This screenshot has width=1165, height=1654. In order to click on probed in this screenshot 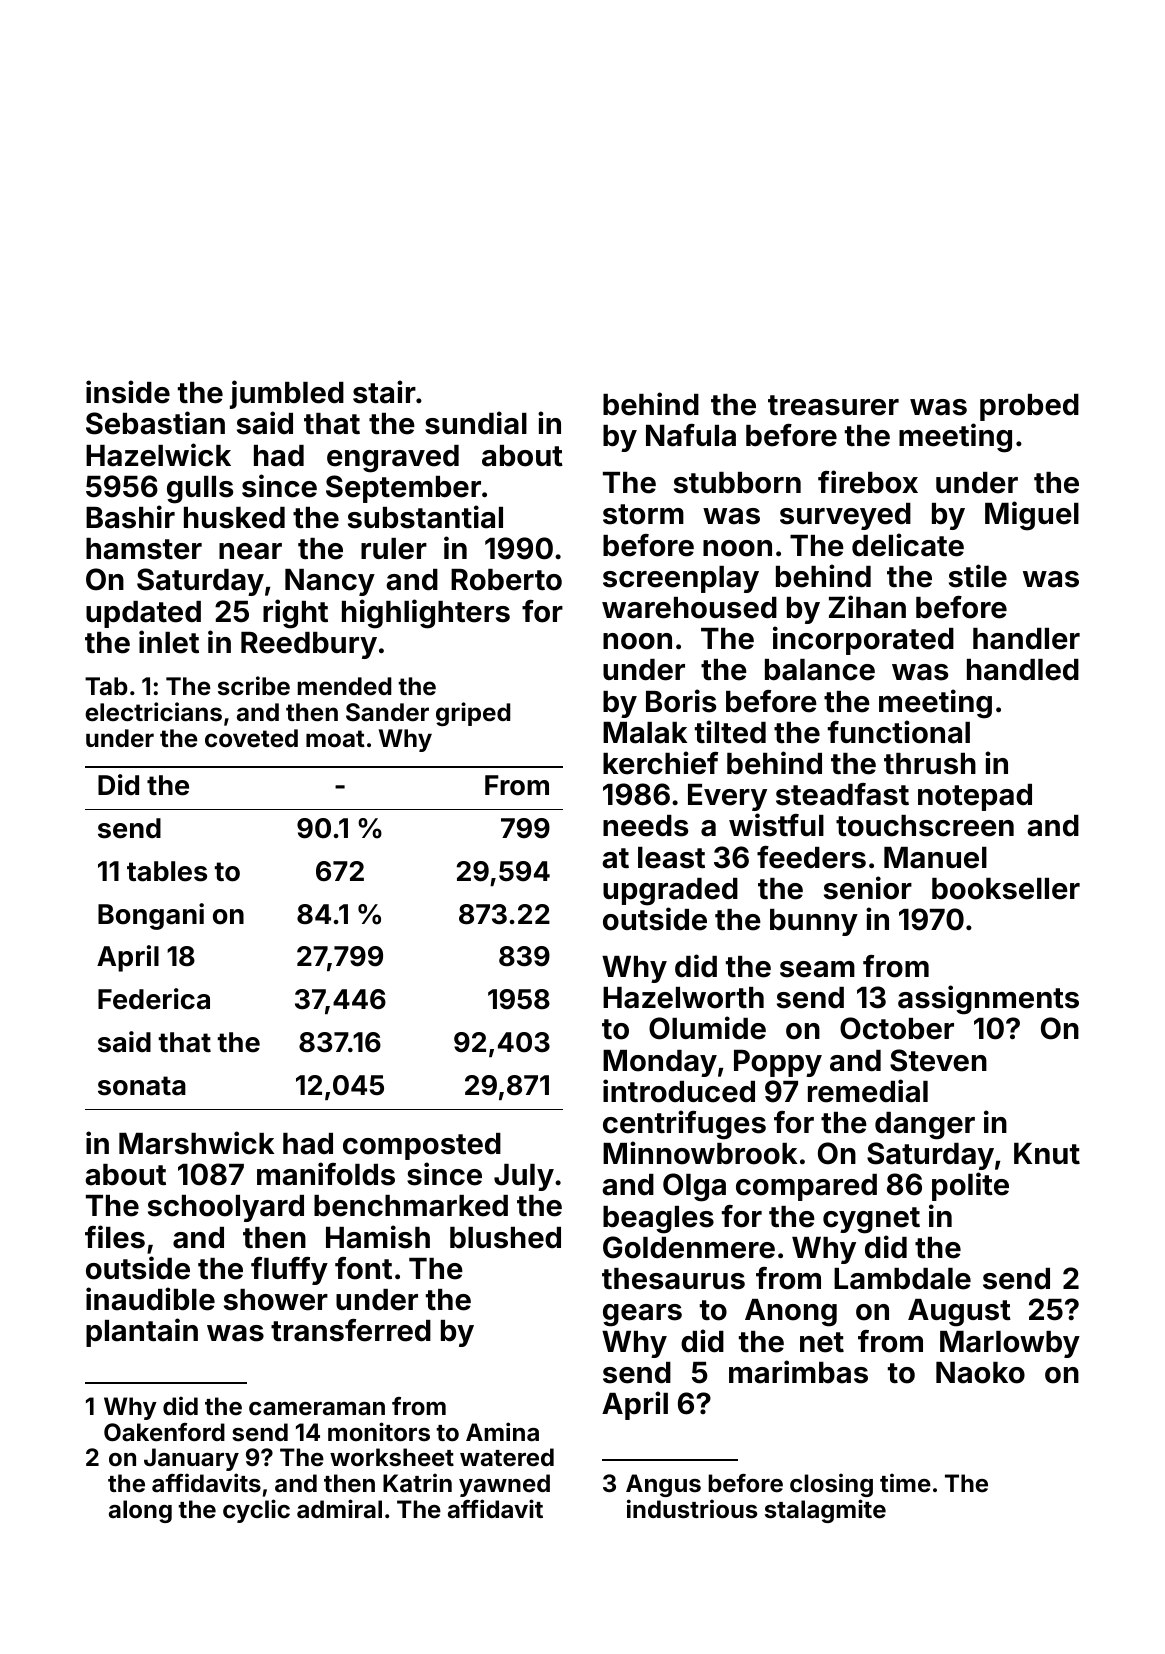, I will do `click(1029, 407)`.
